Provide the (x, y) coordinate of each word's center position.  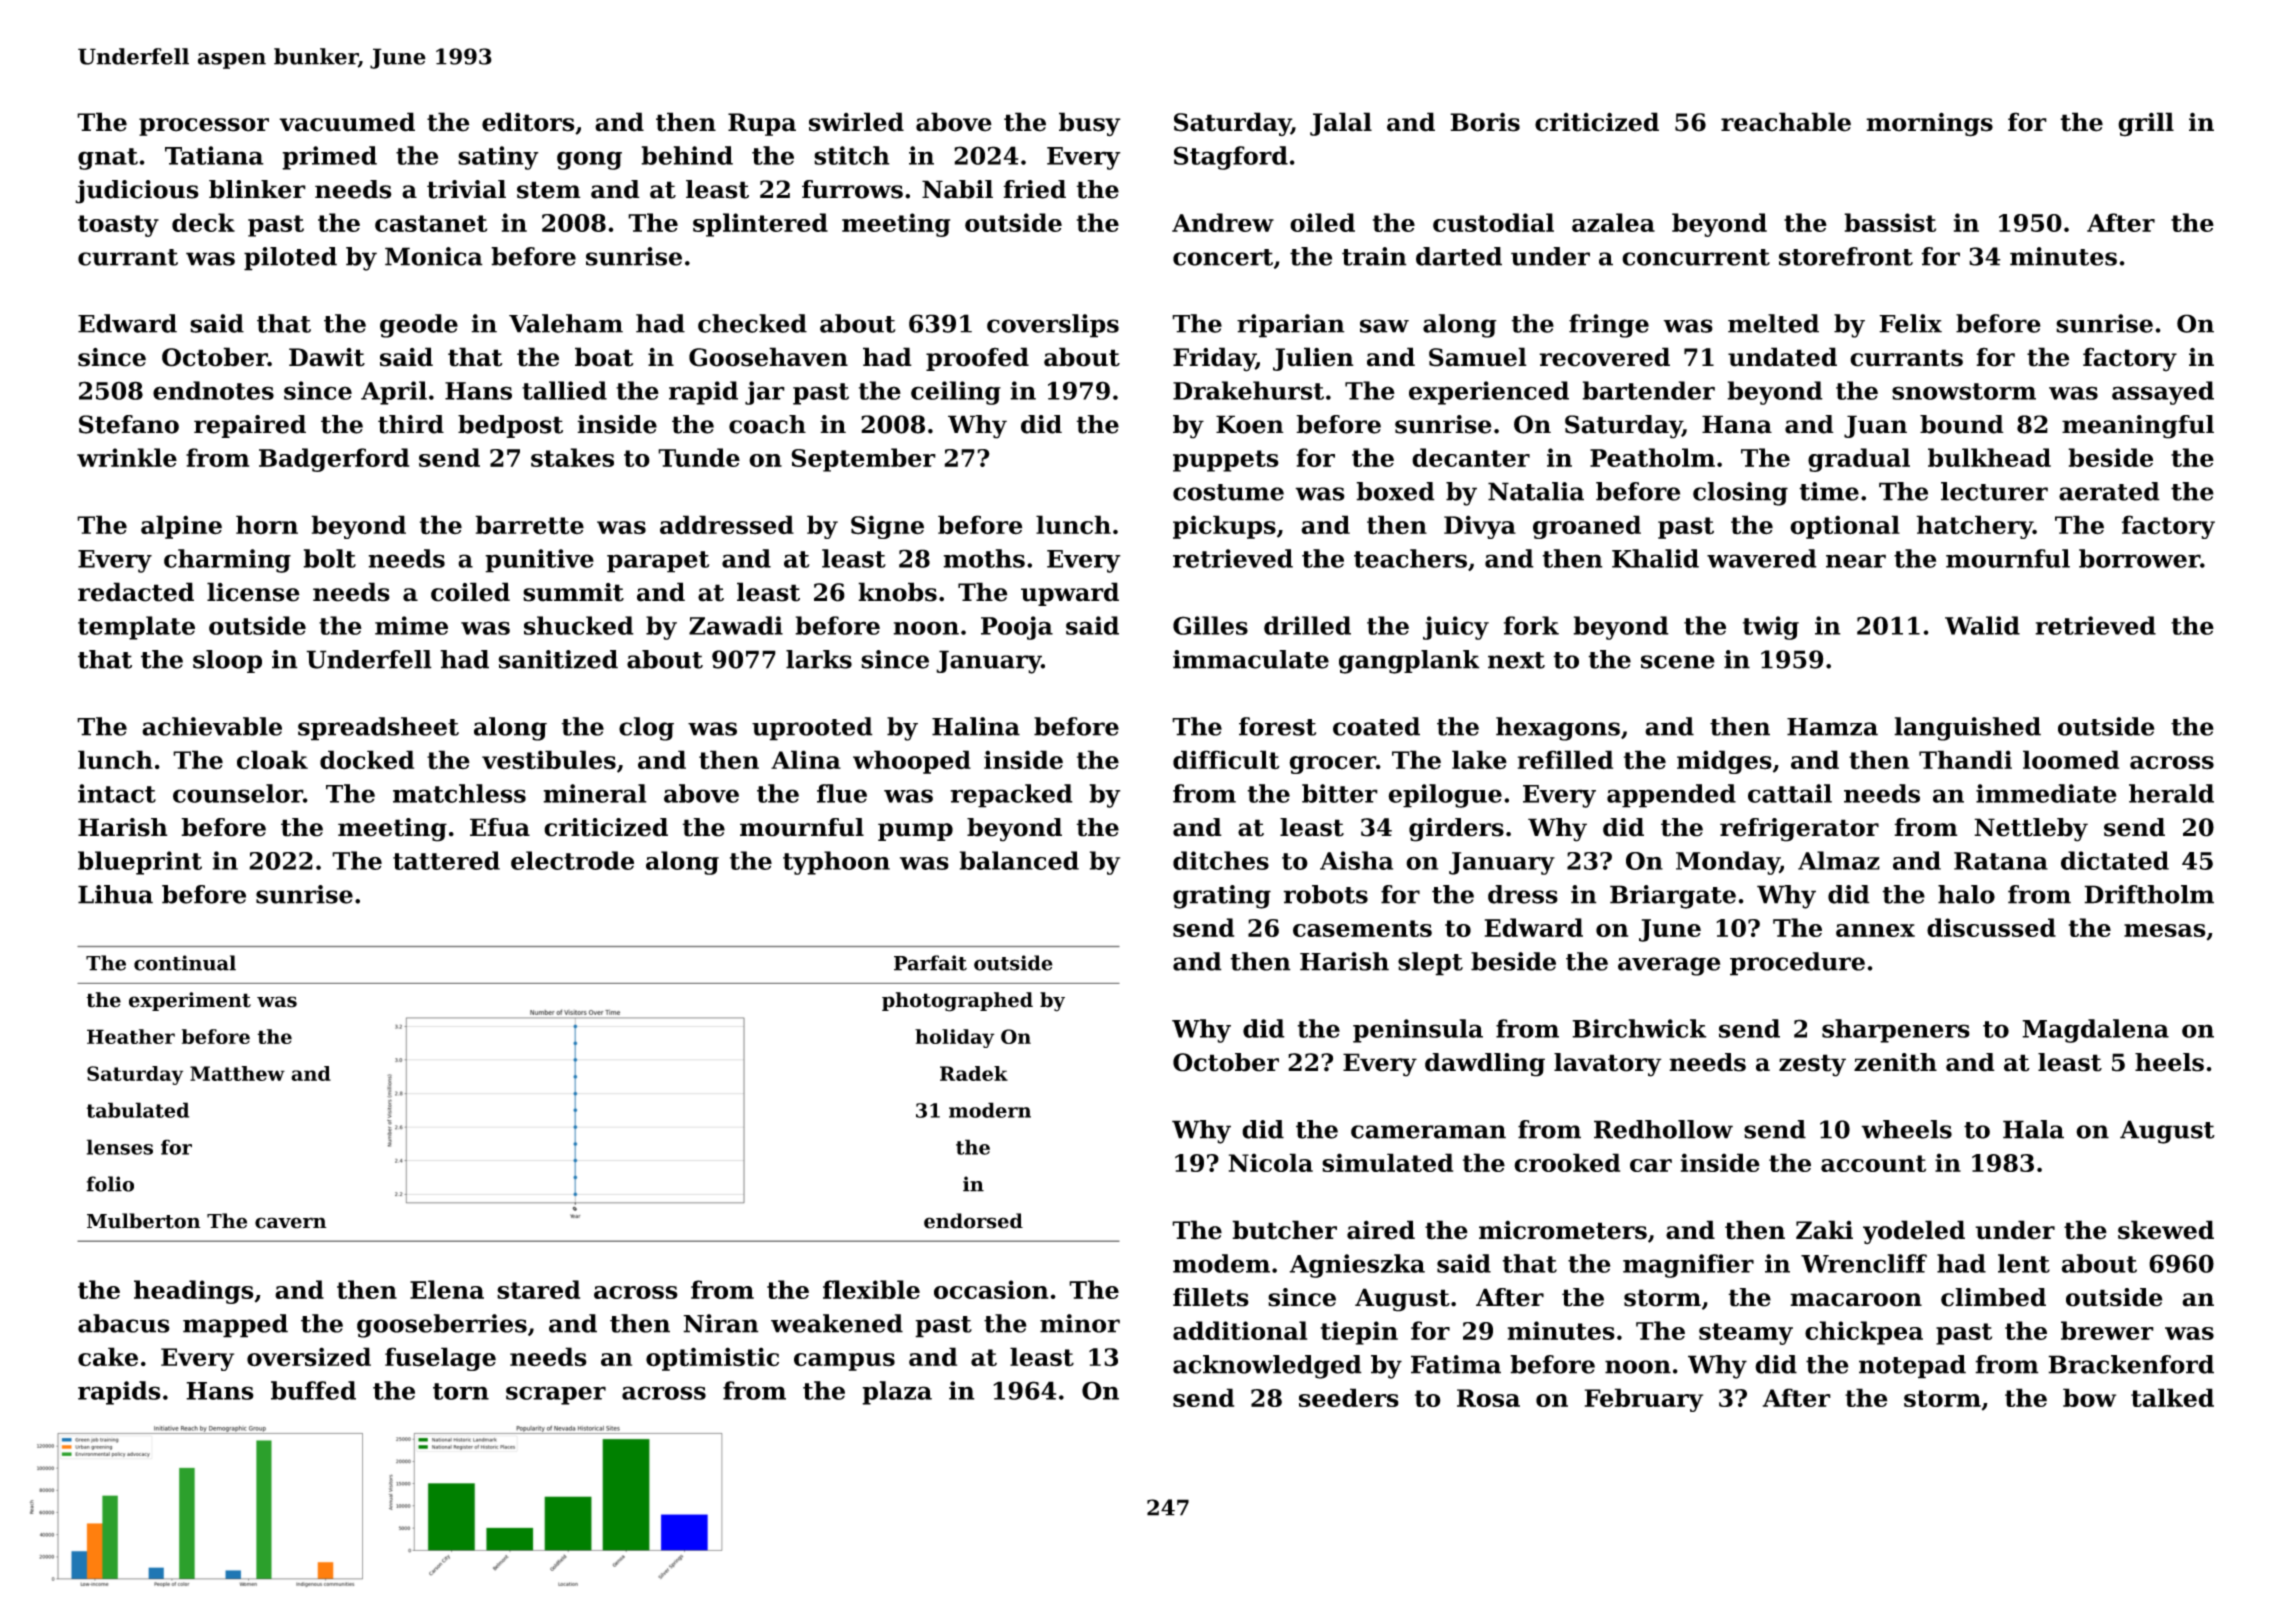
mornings (1929, 124)
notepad (1912, 1367)
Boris (1485, 122)
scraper (556, 1395)
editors (528, 122)
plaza (897, 1393)
